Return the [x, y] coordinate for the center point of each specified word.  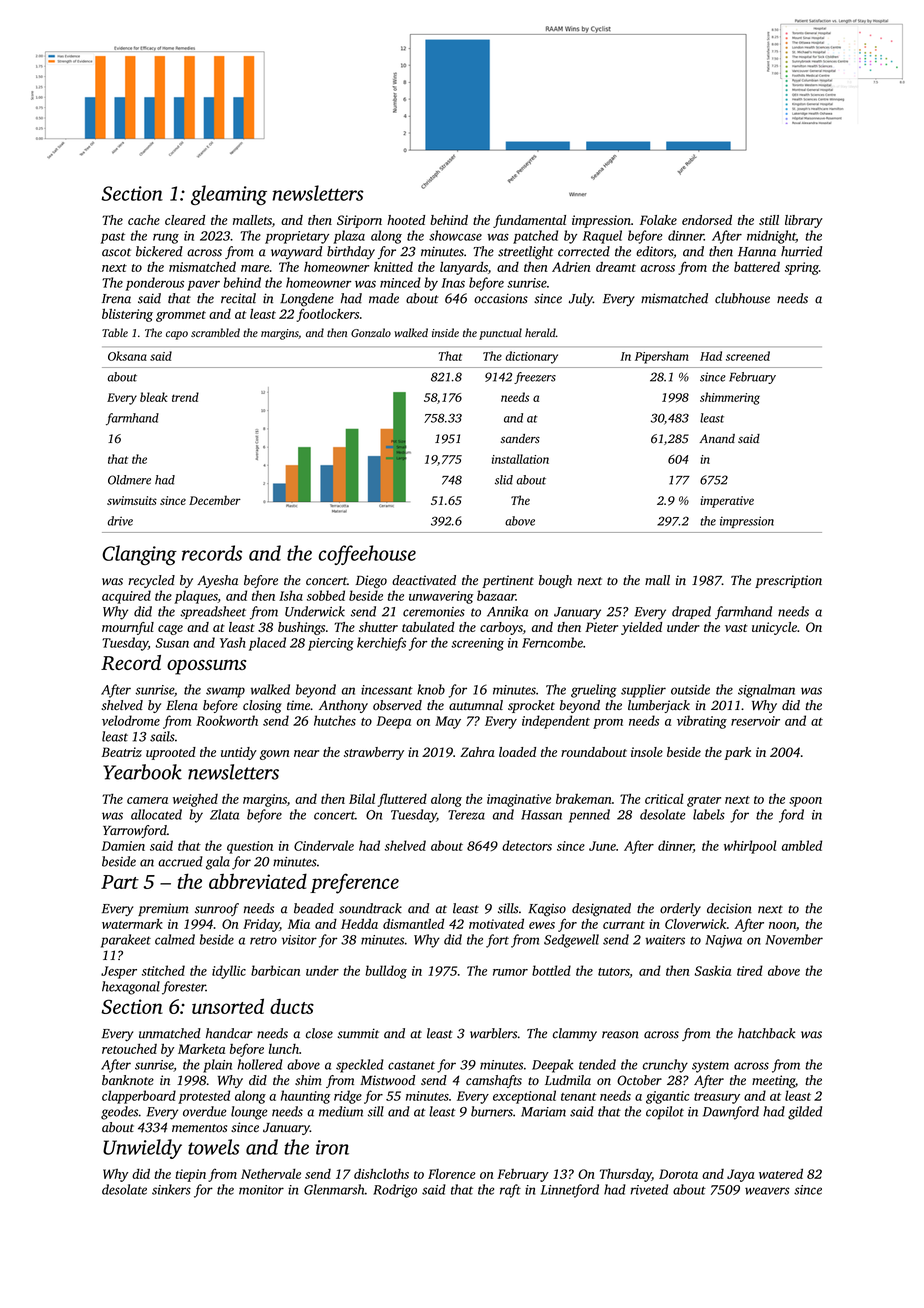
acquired [126, 597]
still [769, 220]
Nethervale [271, 1174]
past [113, 238]
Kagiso [547, 910]
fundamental [529, 221]
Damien [123, 846]
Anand [717, 438]
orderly [680, 909]
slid [504, 480]
